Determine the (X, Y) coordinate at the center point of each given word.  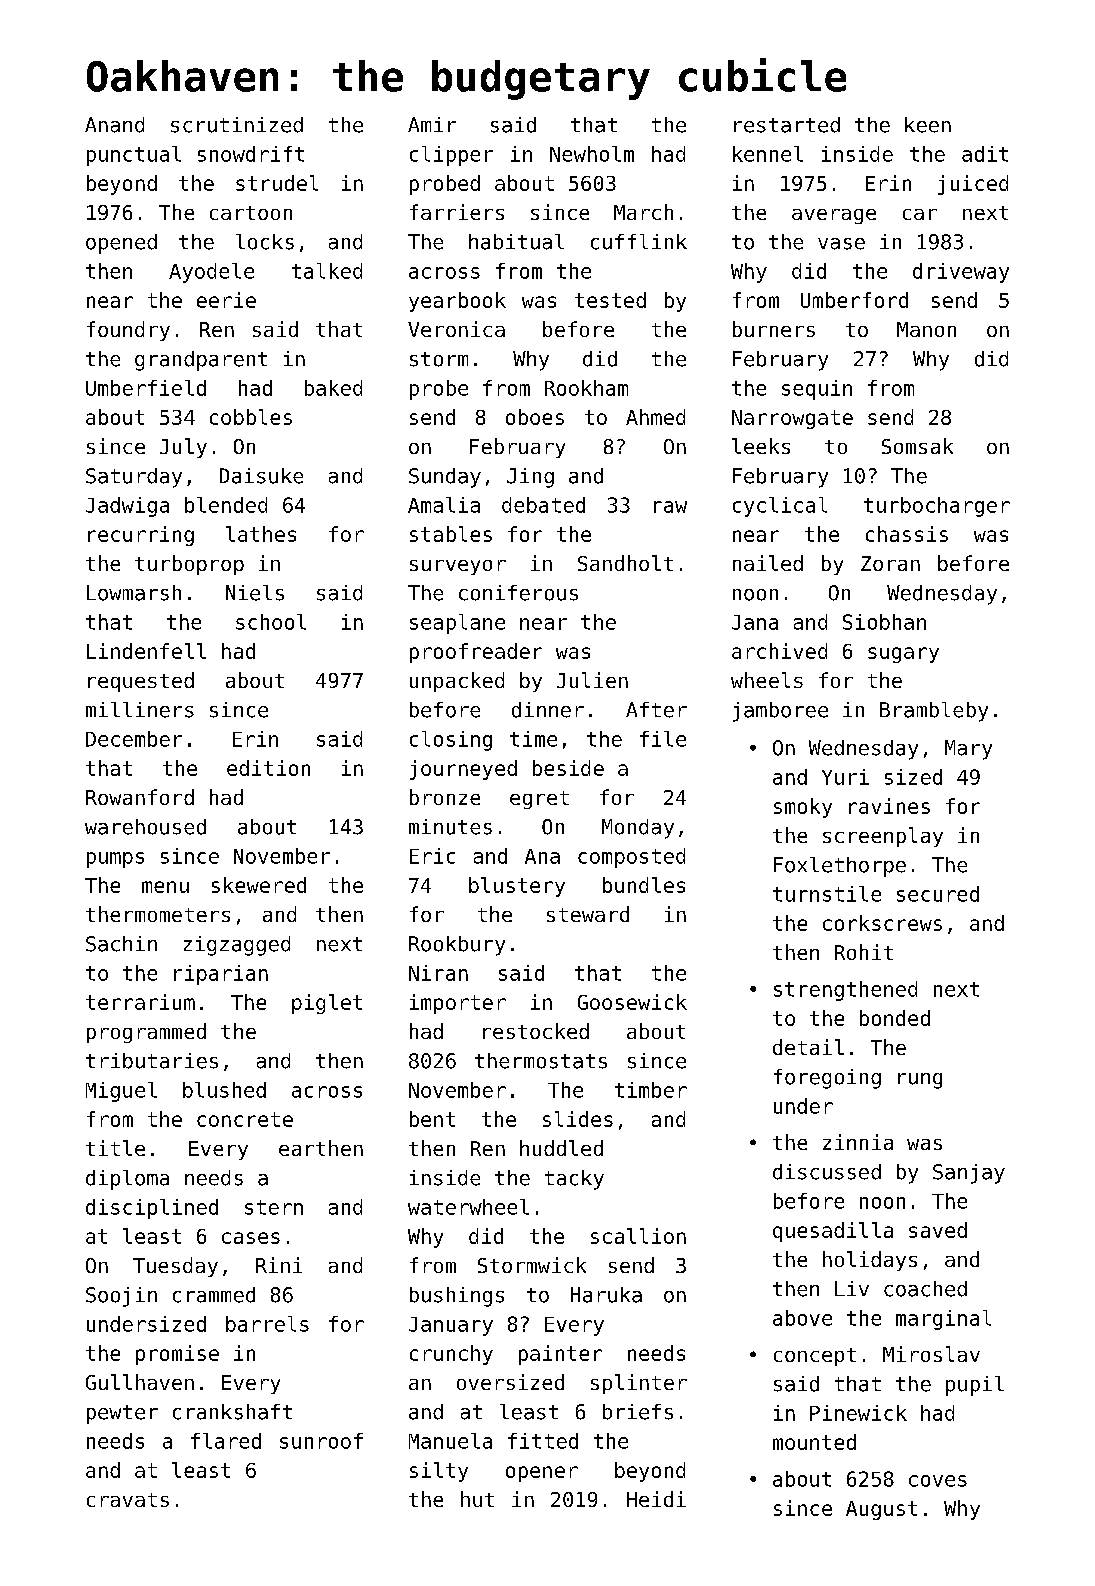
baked (333, 388)
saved (938, 1230)
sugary (903, 655)
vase (841, 244)
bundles (644, 885)
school (271, 622)
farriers (457, 212)
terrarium (140, 1002)
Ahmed (655, 417)
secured (938, 894)
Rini (279, 1265)
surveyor (458, 567)
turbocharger (937, 507)
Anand (114, 125)
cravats (128, 1500)
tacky (574, 1180)
